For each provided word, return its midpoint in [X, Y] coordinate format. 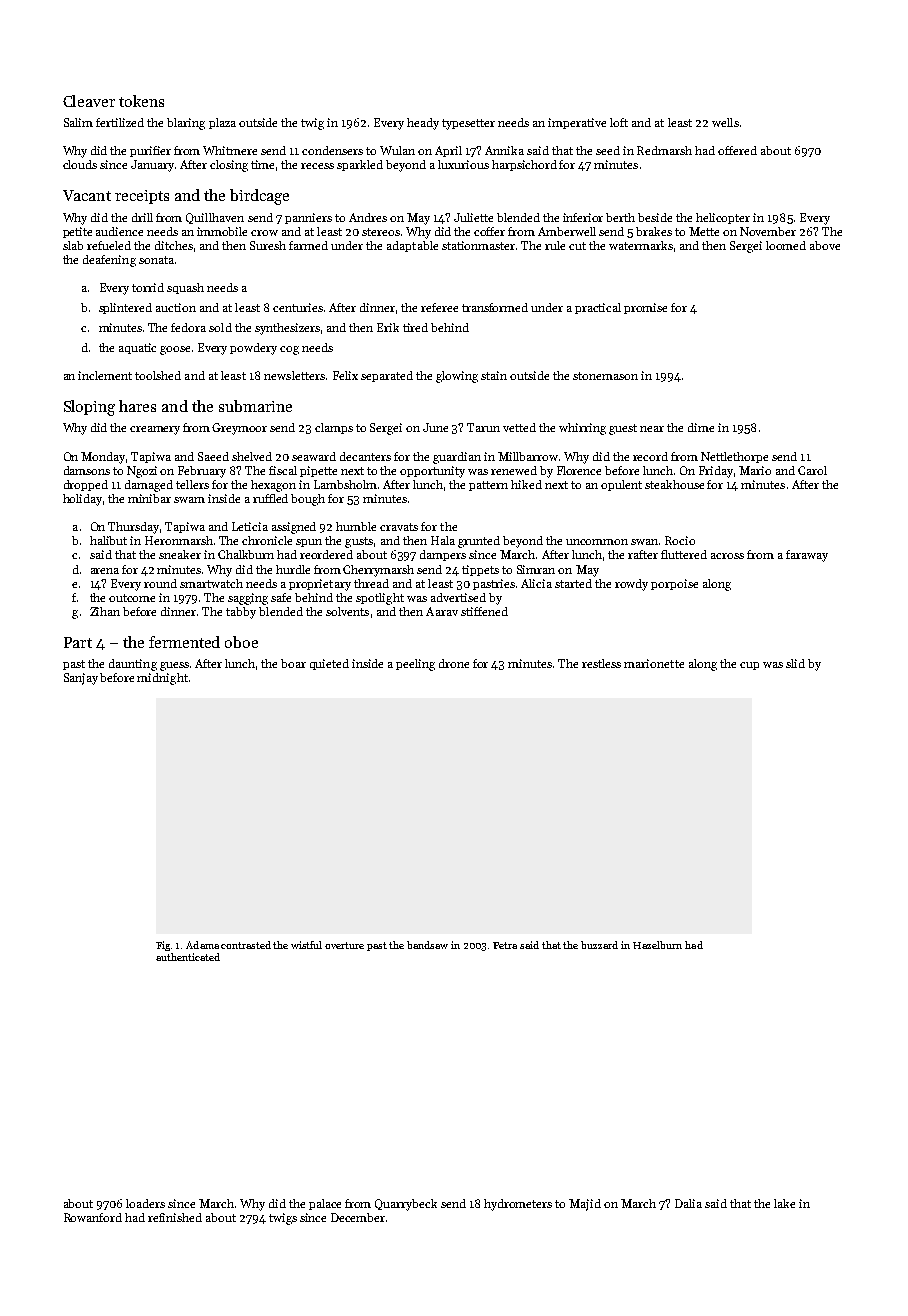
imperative [577, 123]
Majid [585, 1205]
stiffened [484, 611]
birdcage [259, 197]
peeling [415, 665]
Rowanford [93, 1217]
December [358, 1217]
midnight [162, 679]
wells [725, 122]
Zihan [105, 611]
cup [749, 666]
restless [601, 663]
